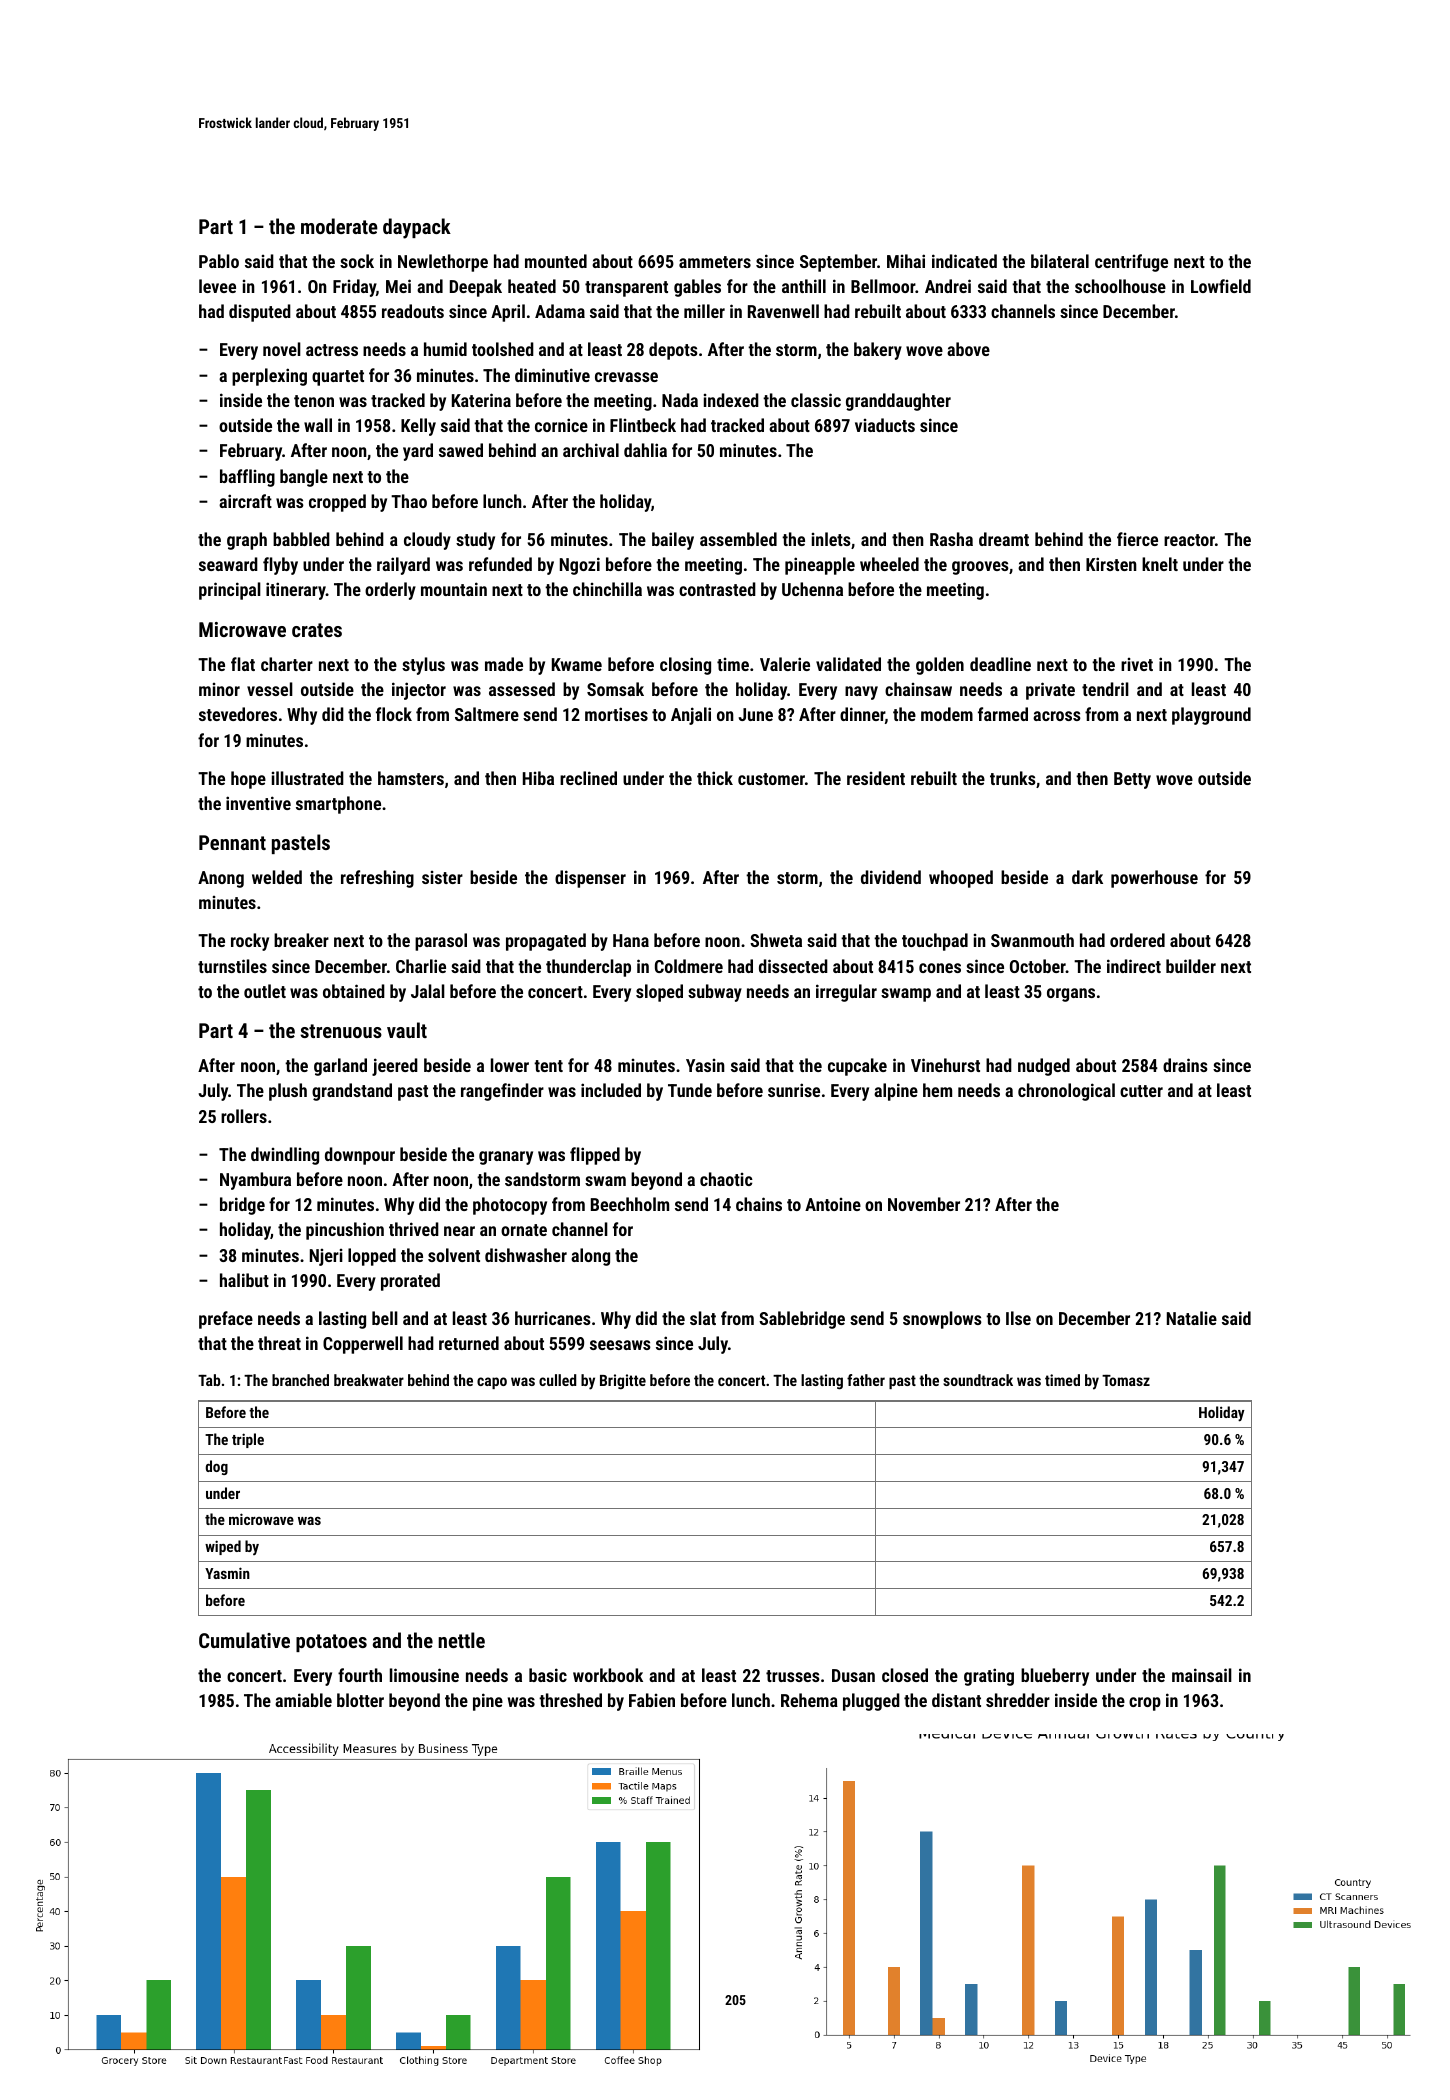 The height and width of the screenshot is (2100, 1450). I want to click on limousine, so click(424, 1675).
